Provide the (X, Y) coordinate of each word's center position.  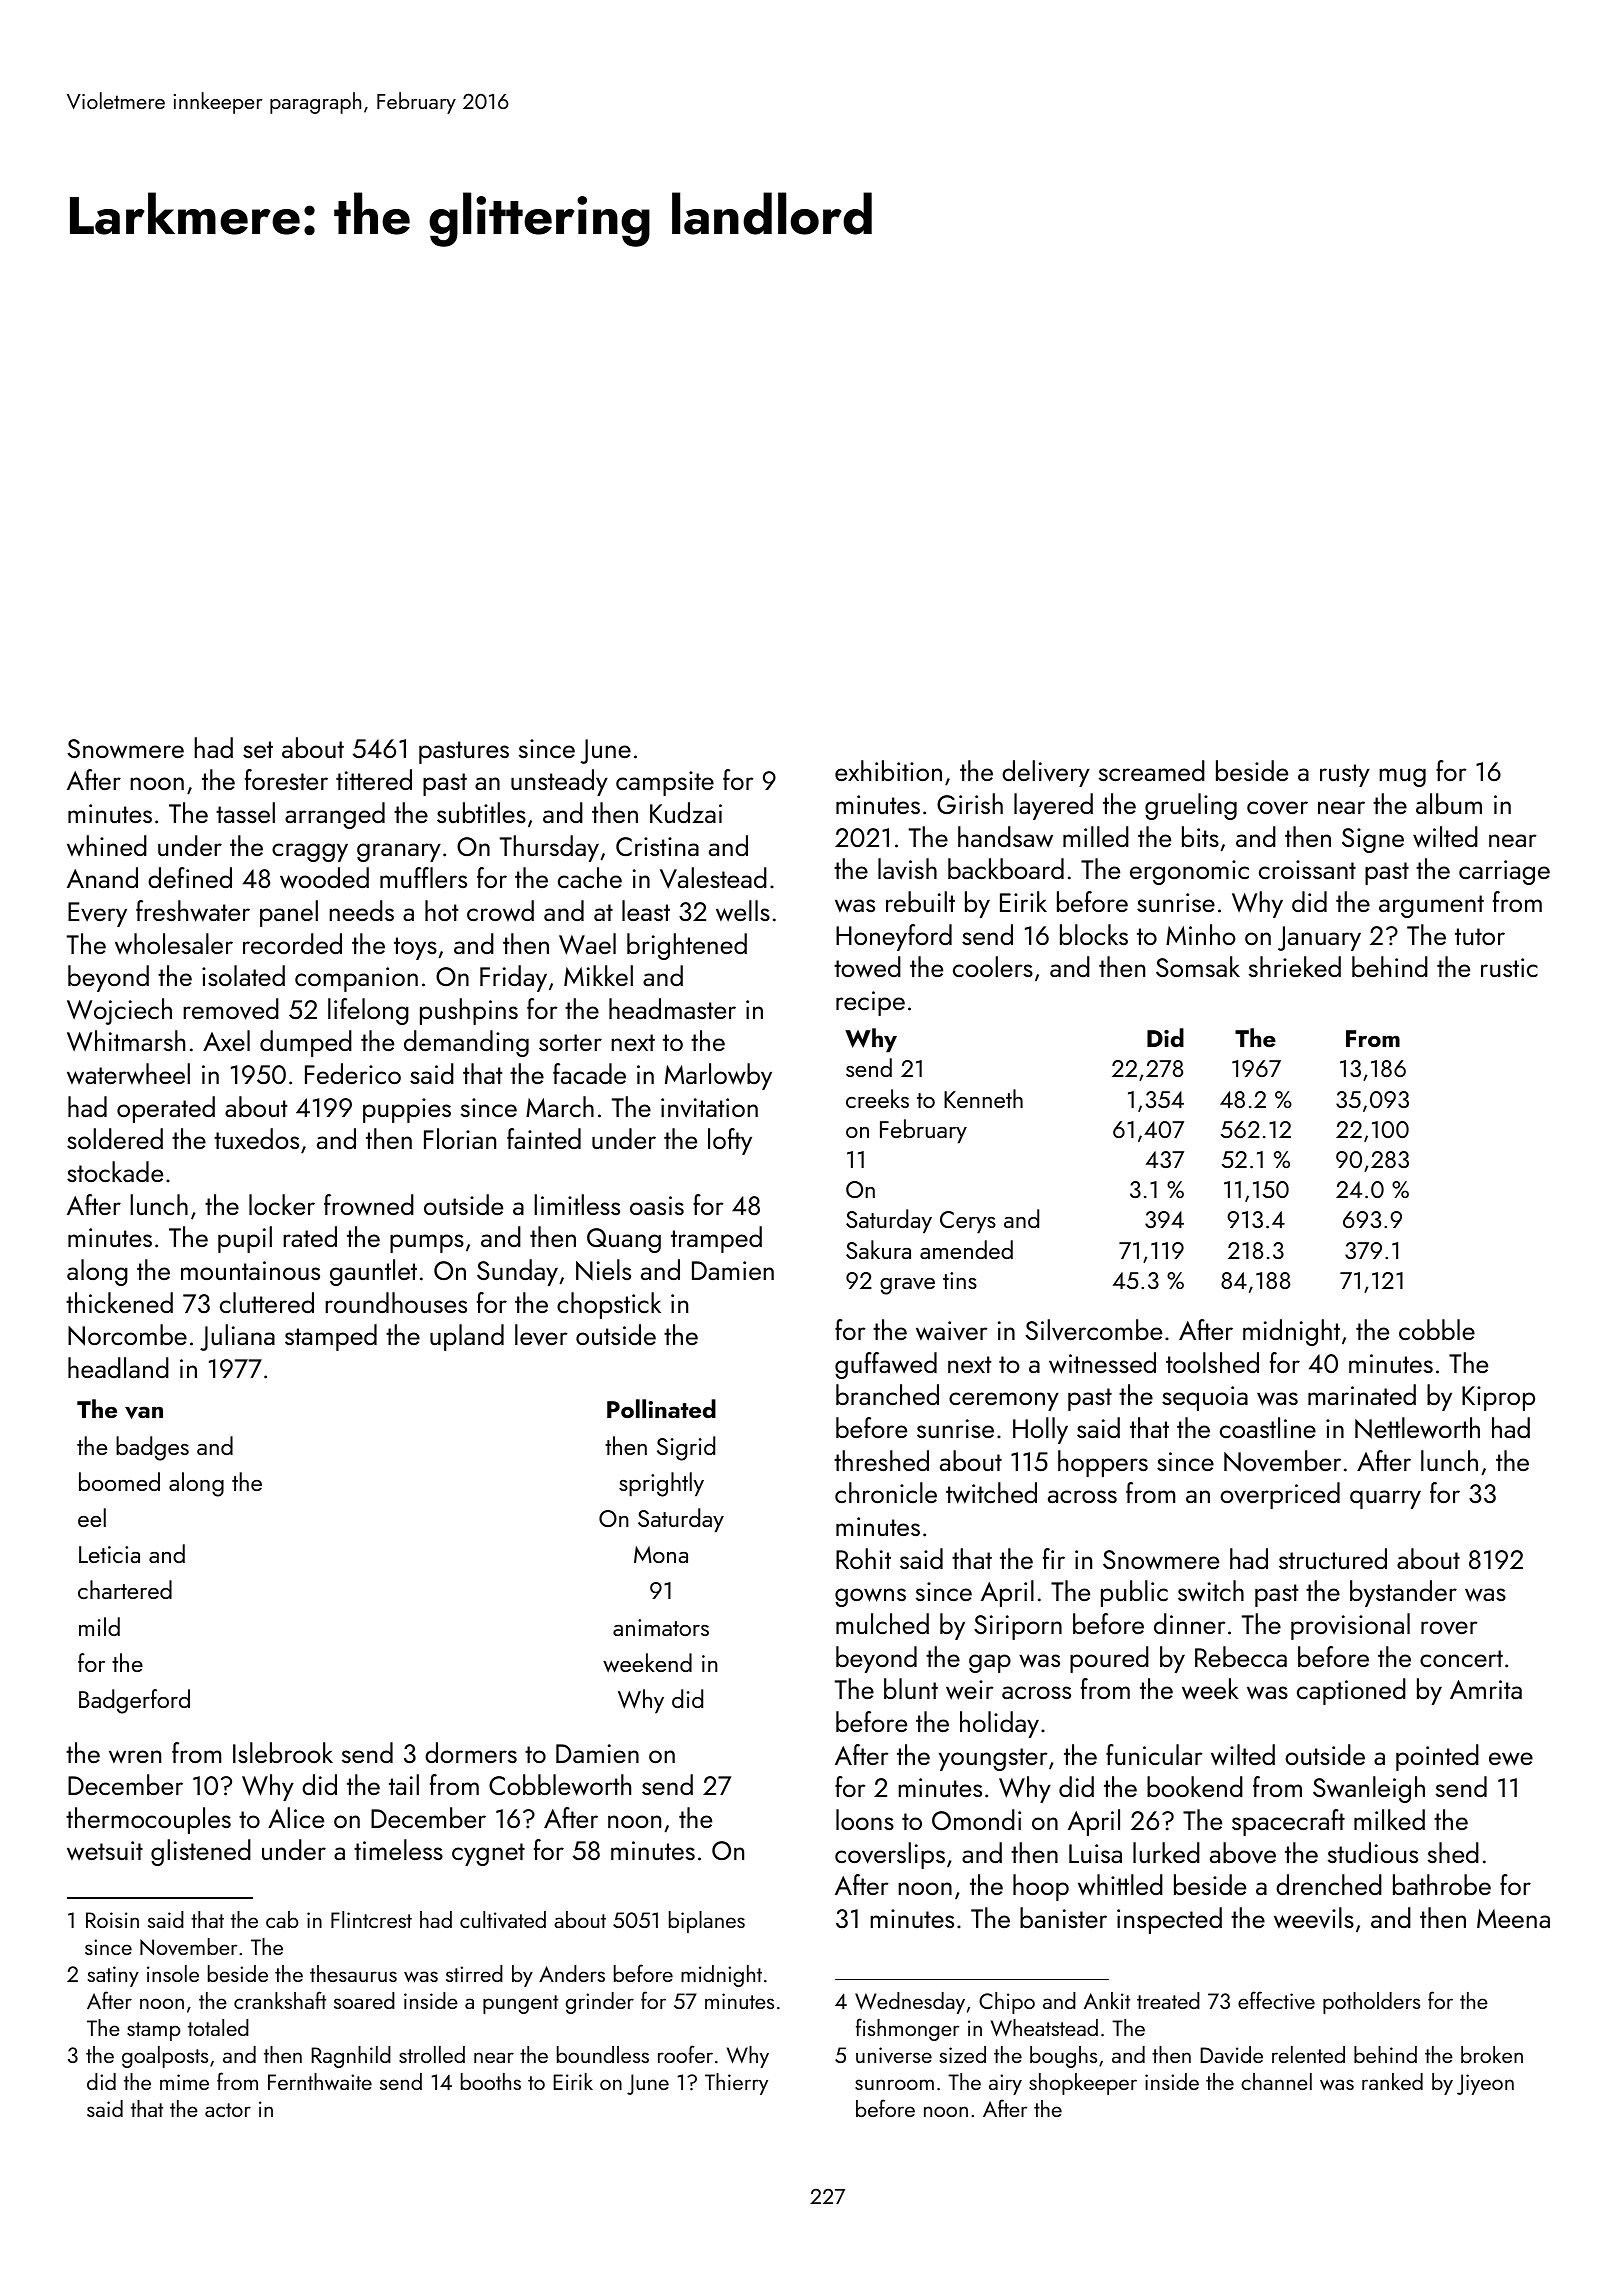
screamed (1152, 770)
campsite (665, 783)
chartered (125, 1589)
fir (1054, 1558)
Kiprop (1498, 1398)
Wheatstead (1044, 2027)
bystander (1403, 1593)
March (560, 1106)
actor (228, 2110)
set (258, 749)
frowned (369, 1205)
